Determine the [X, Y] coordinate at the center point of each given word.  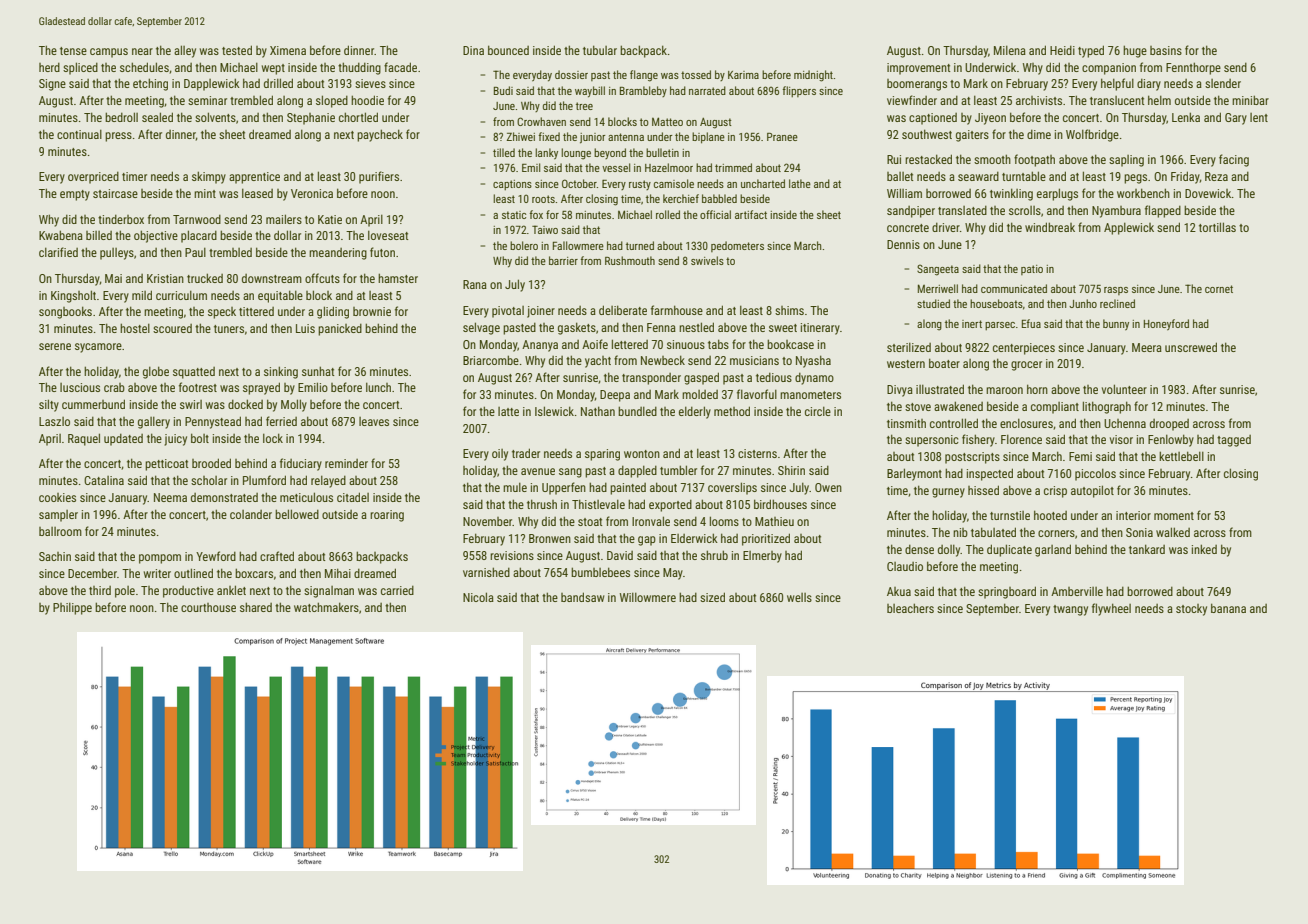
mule [515, 487]
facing [1234, 160]
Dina [473, 50]
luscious [80, 387]
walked [1173, 532]
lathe [800, 183]
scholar [209, 480]
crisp [1055, 492]
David [620, 555]
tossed [696, 74]
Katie [330, 219]
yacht [598, 362]
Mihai [338, 573]
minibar [1250, 100]
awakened [958, 406]
